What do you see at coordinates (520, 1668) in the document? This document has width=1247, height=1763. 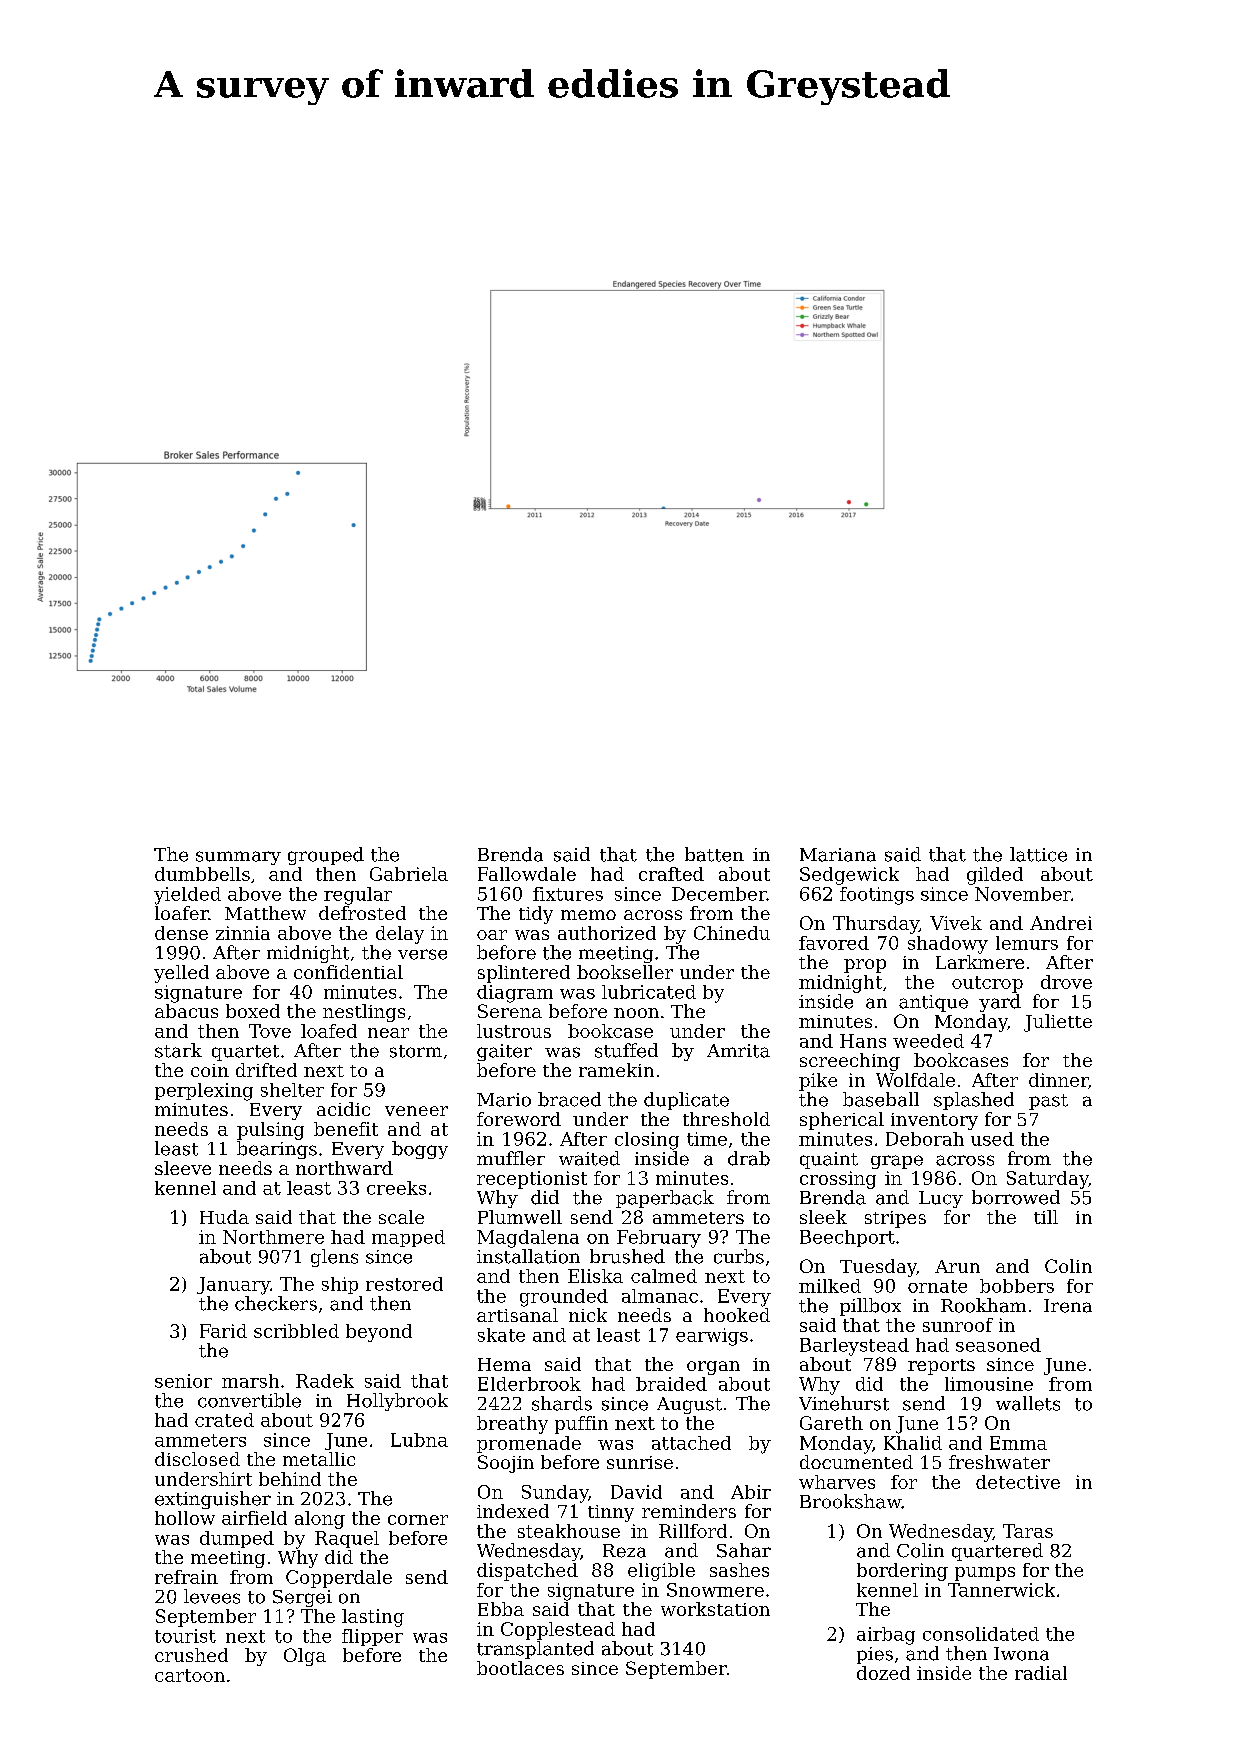 I see `bootlaces` at bounding box center [520, 1668].
